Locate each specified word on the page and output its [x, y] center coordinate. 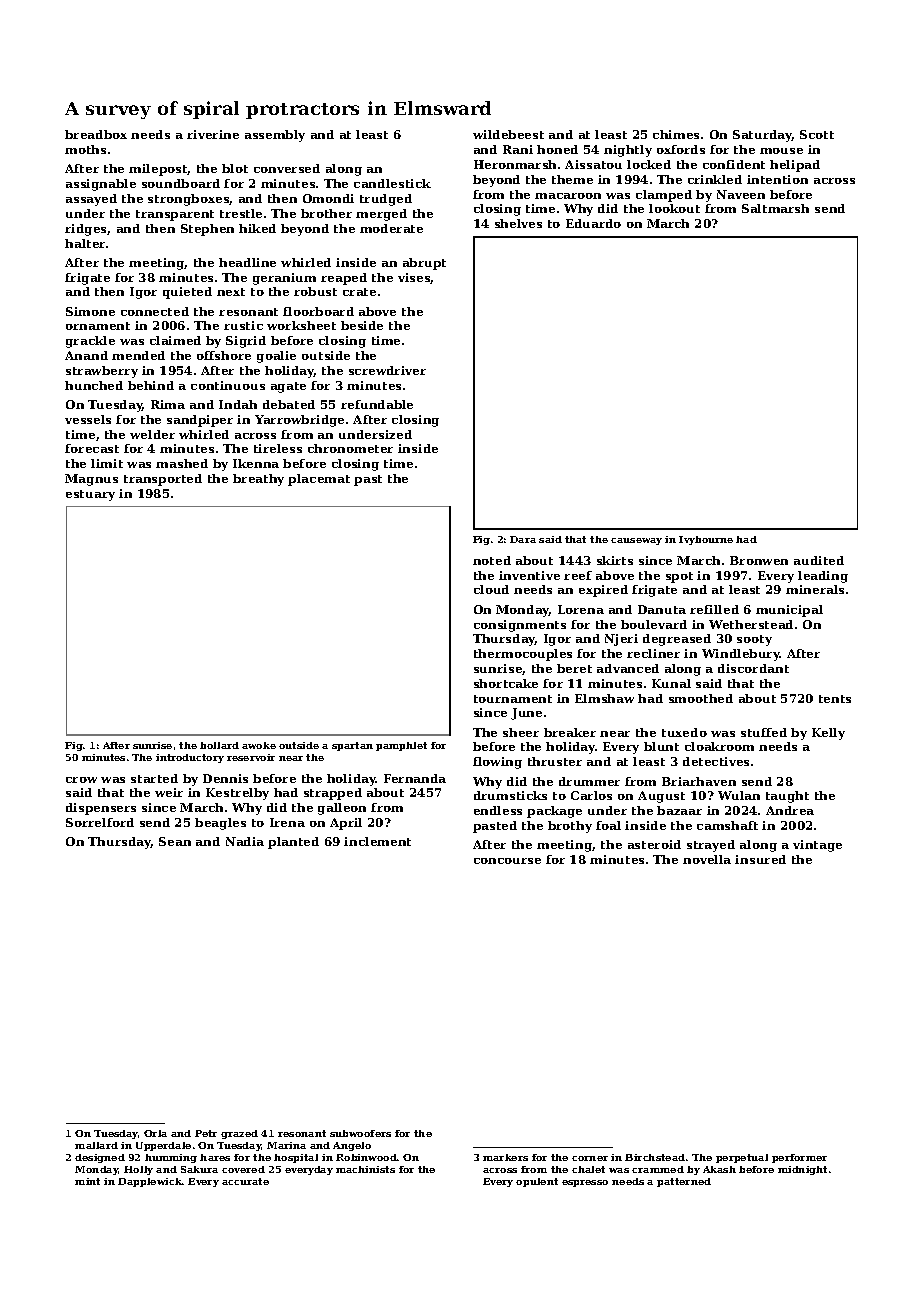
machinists [365, 1169]
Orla [155, 1133]
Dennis [225, 778]
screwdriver [387, 370]
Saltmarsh [775, 208]
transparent [175, 215]
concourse [507, 861]
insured [760, 859]
